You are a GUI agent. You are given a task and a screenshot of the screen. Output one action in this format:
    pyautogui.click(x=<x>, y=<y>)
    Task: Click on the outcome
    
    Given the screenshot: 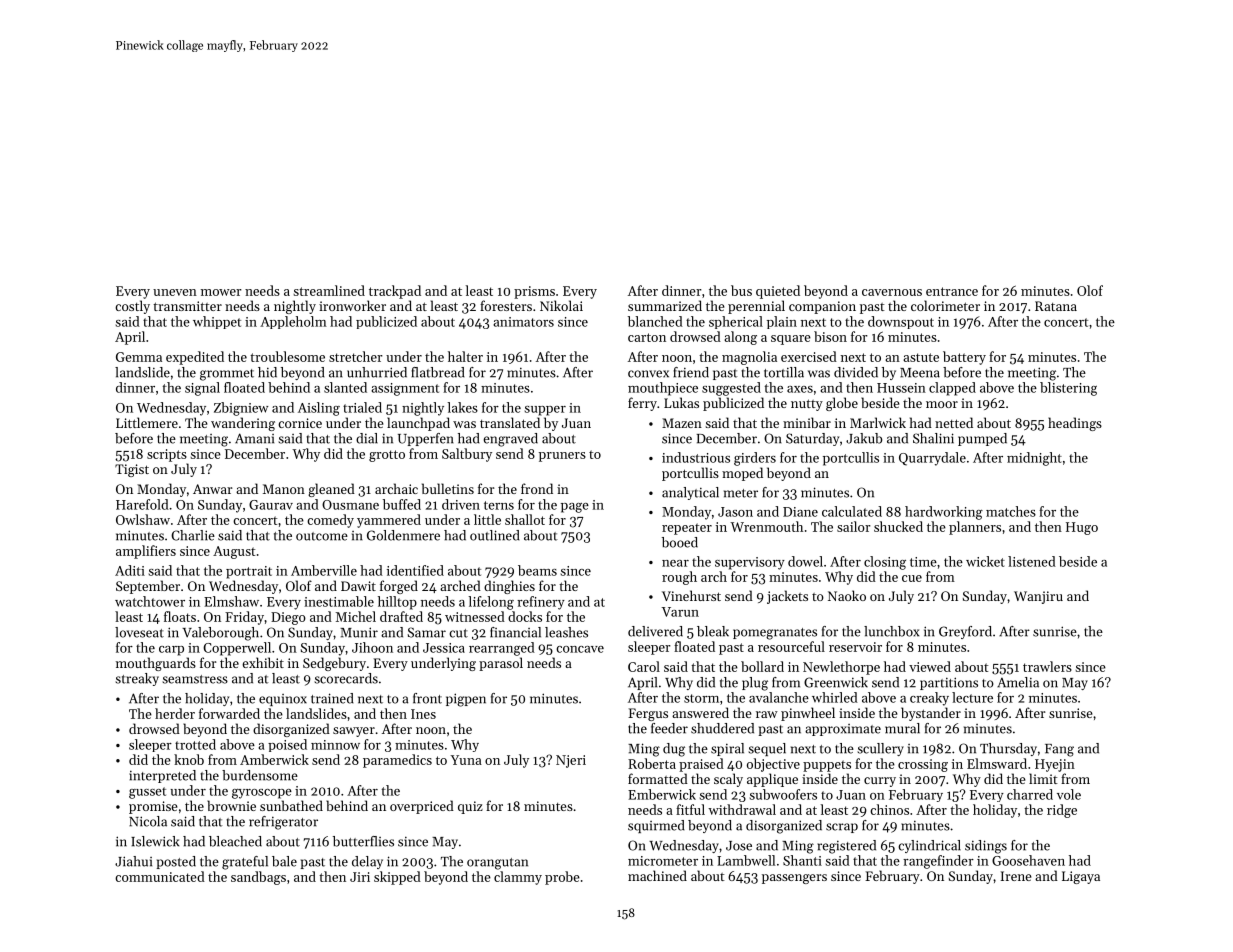 What is the action you would take?
    pyautogui.click(x=322, y=536)
